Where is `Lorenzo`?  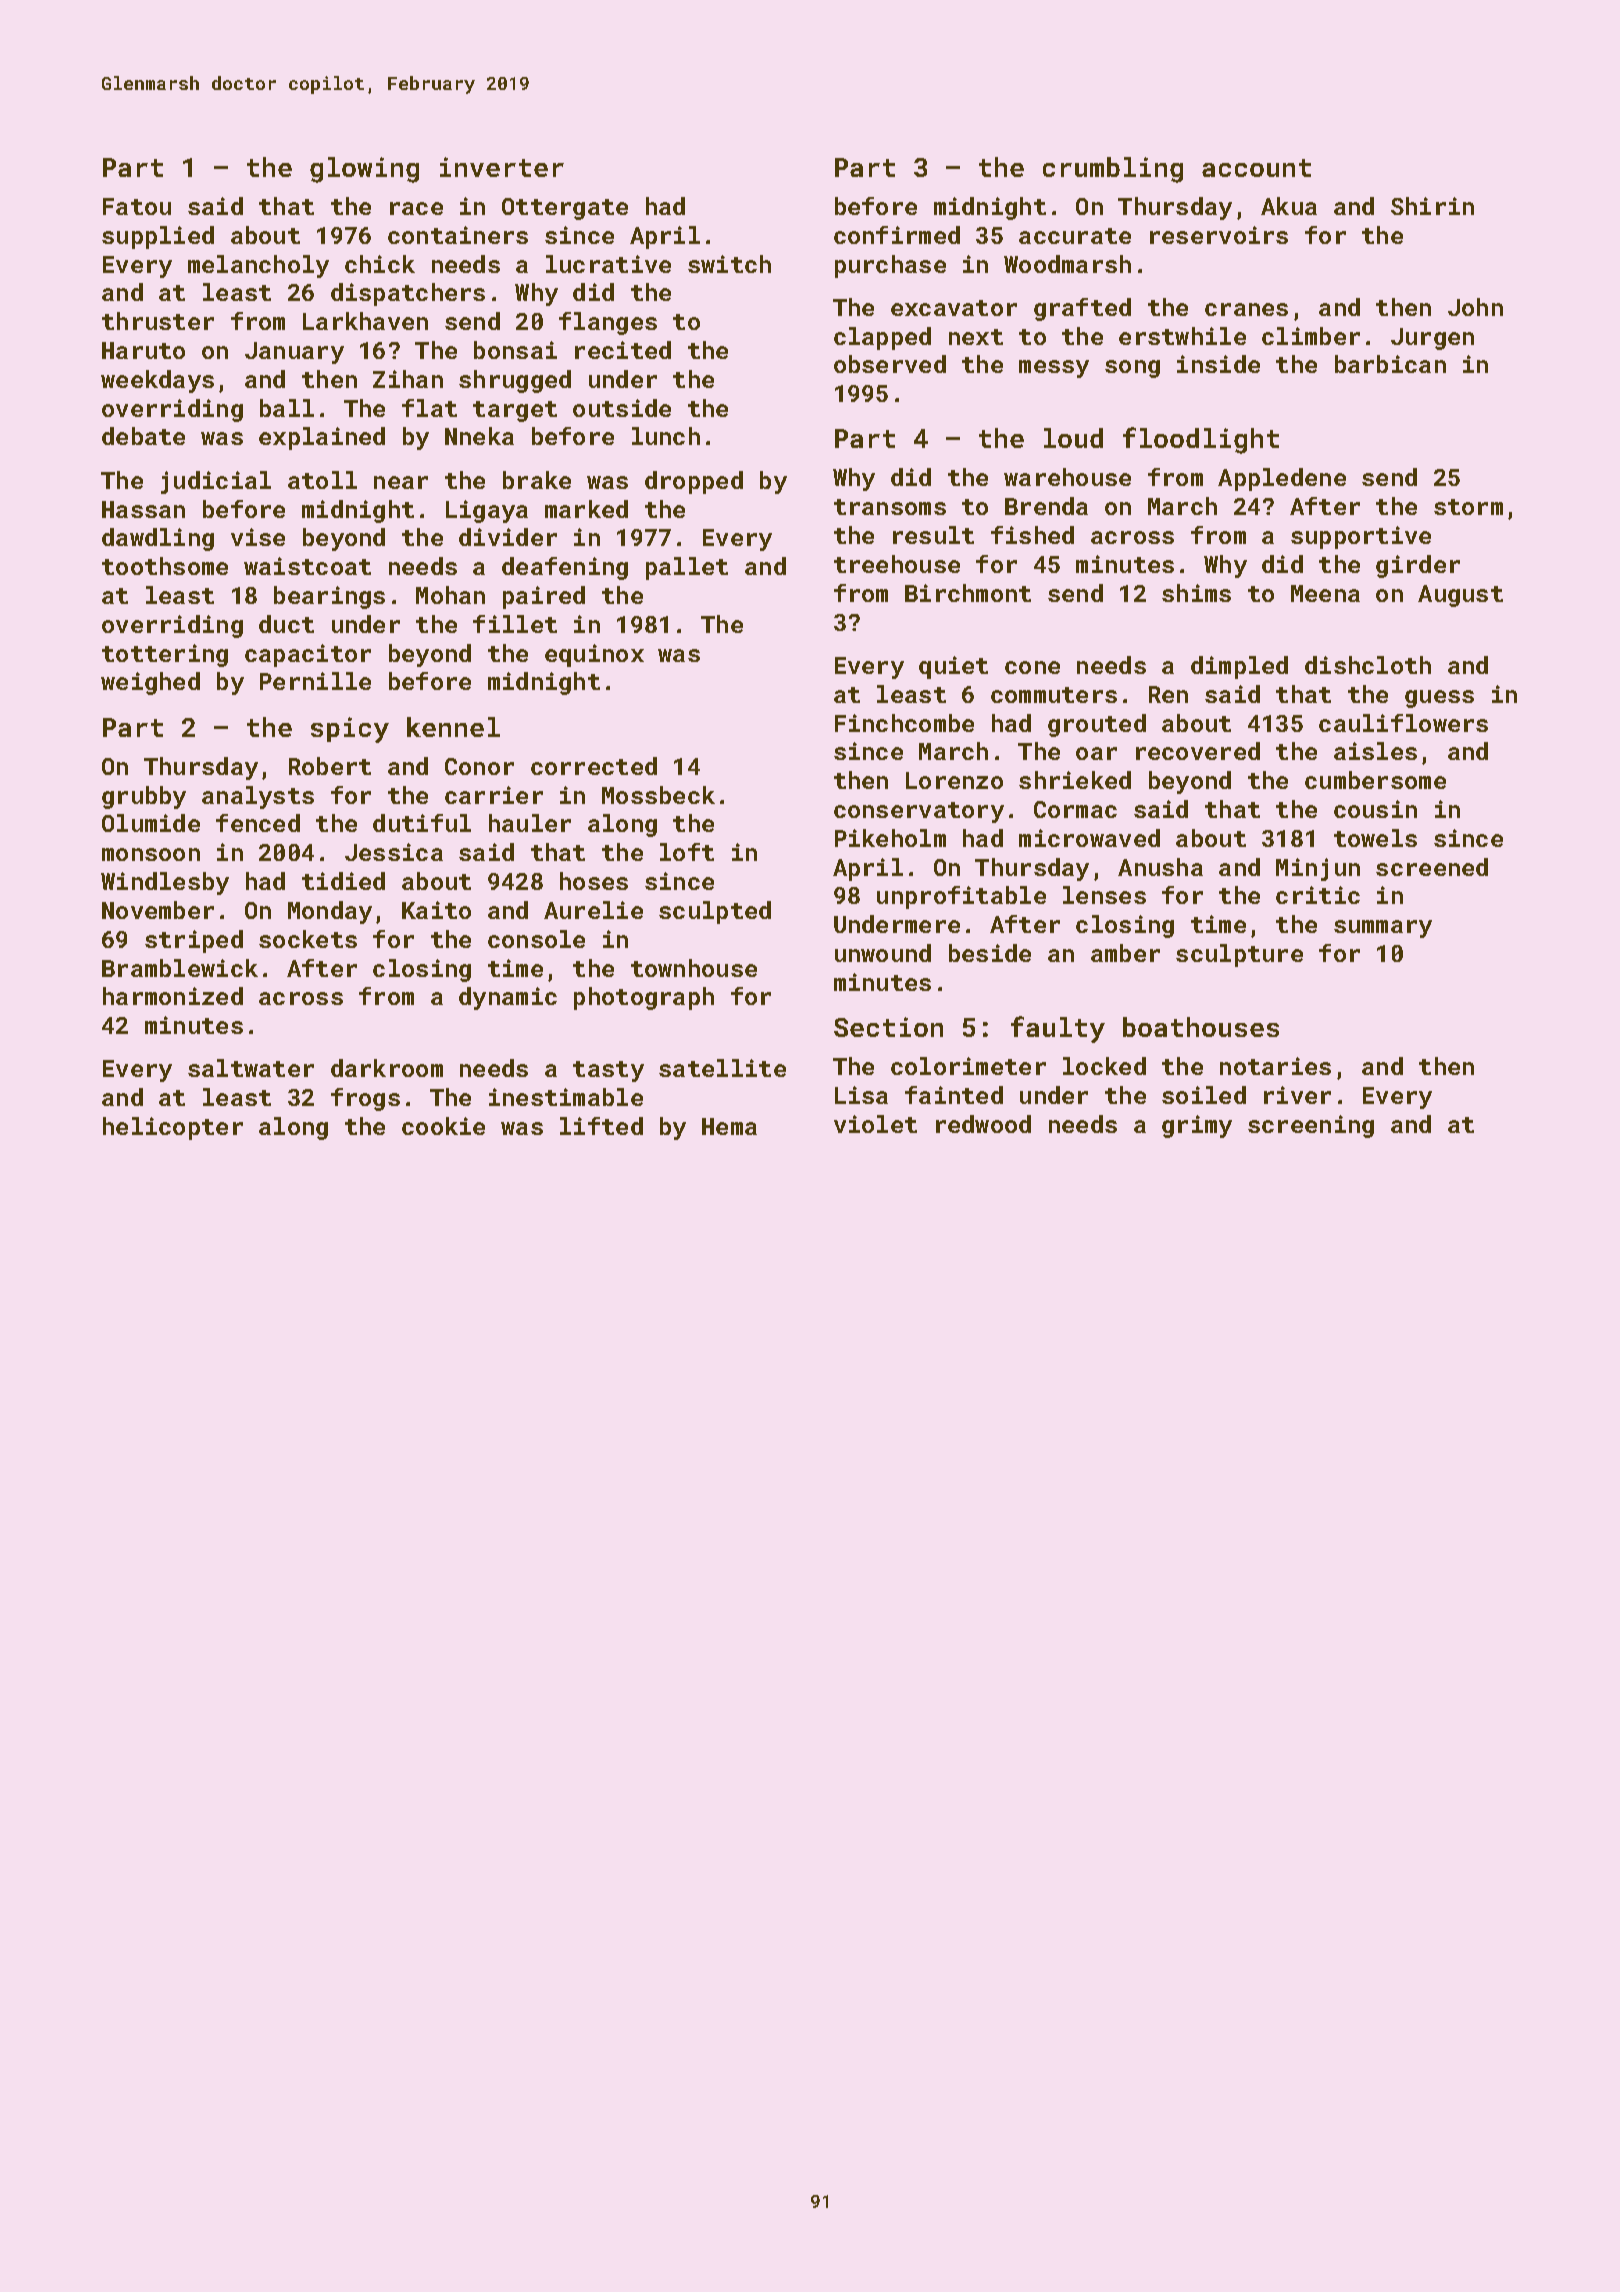 Lorenzo is located at coordinates (954, 780).
